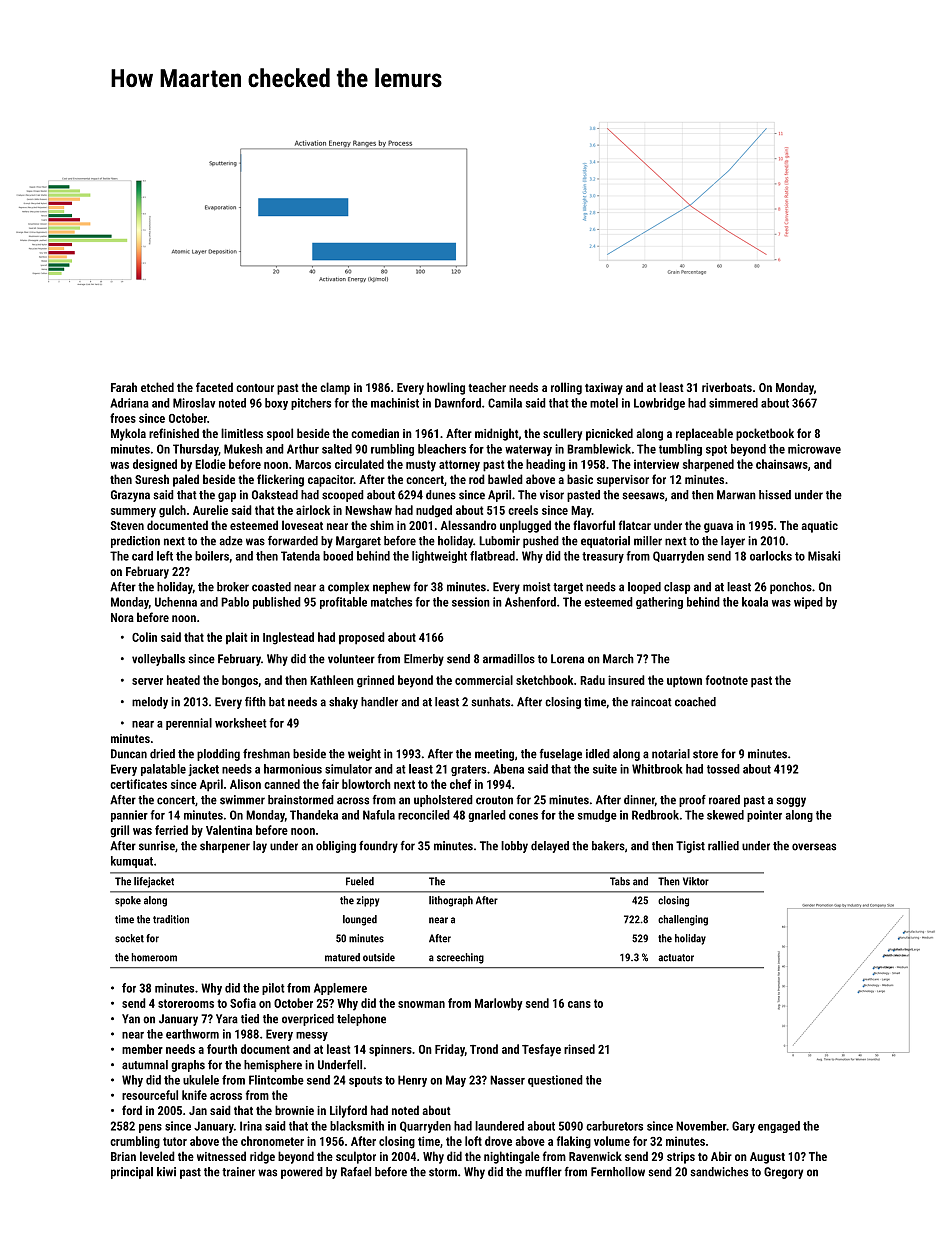 This screenshot has width=952, height=1233. I want to click on moist, so click(537, 587).
